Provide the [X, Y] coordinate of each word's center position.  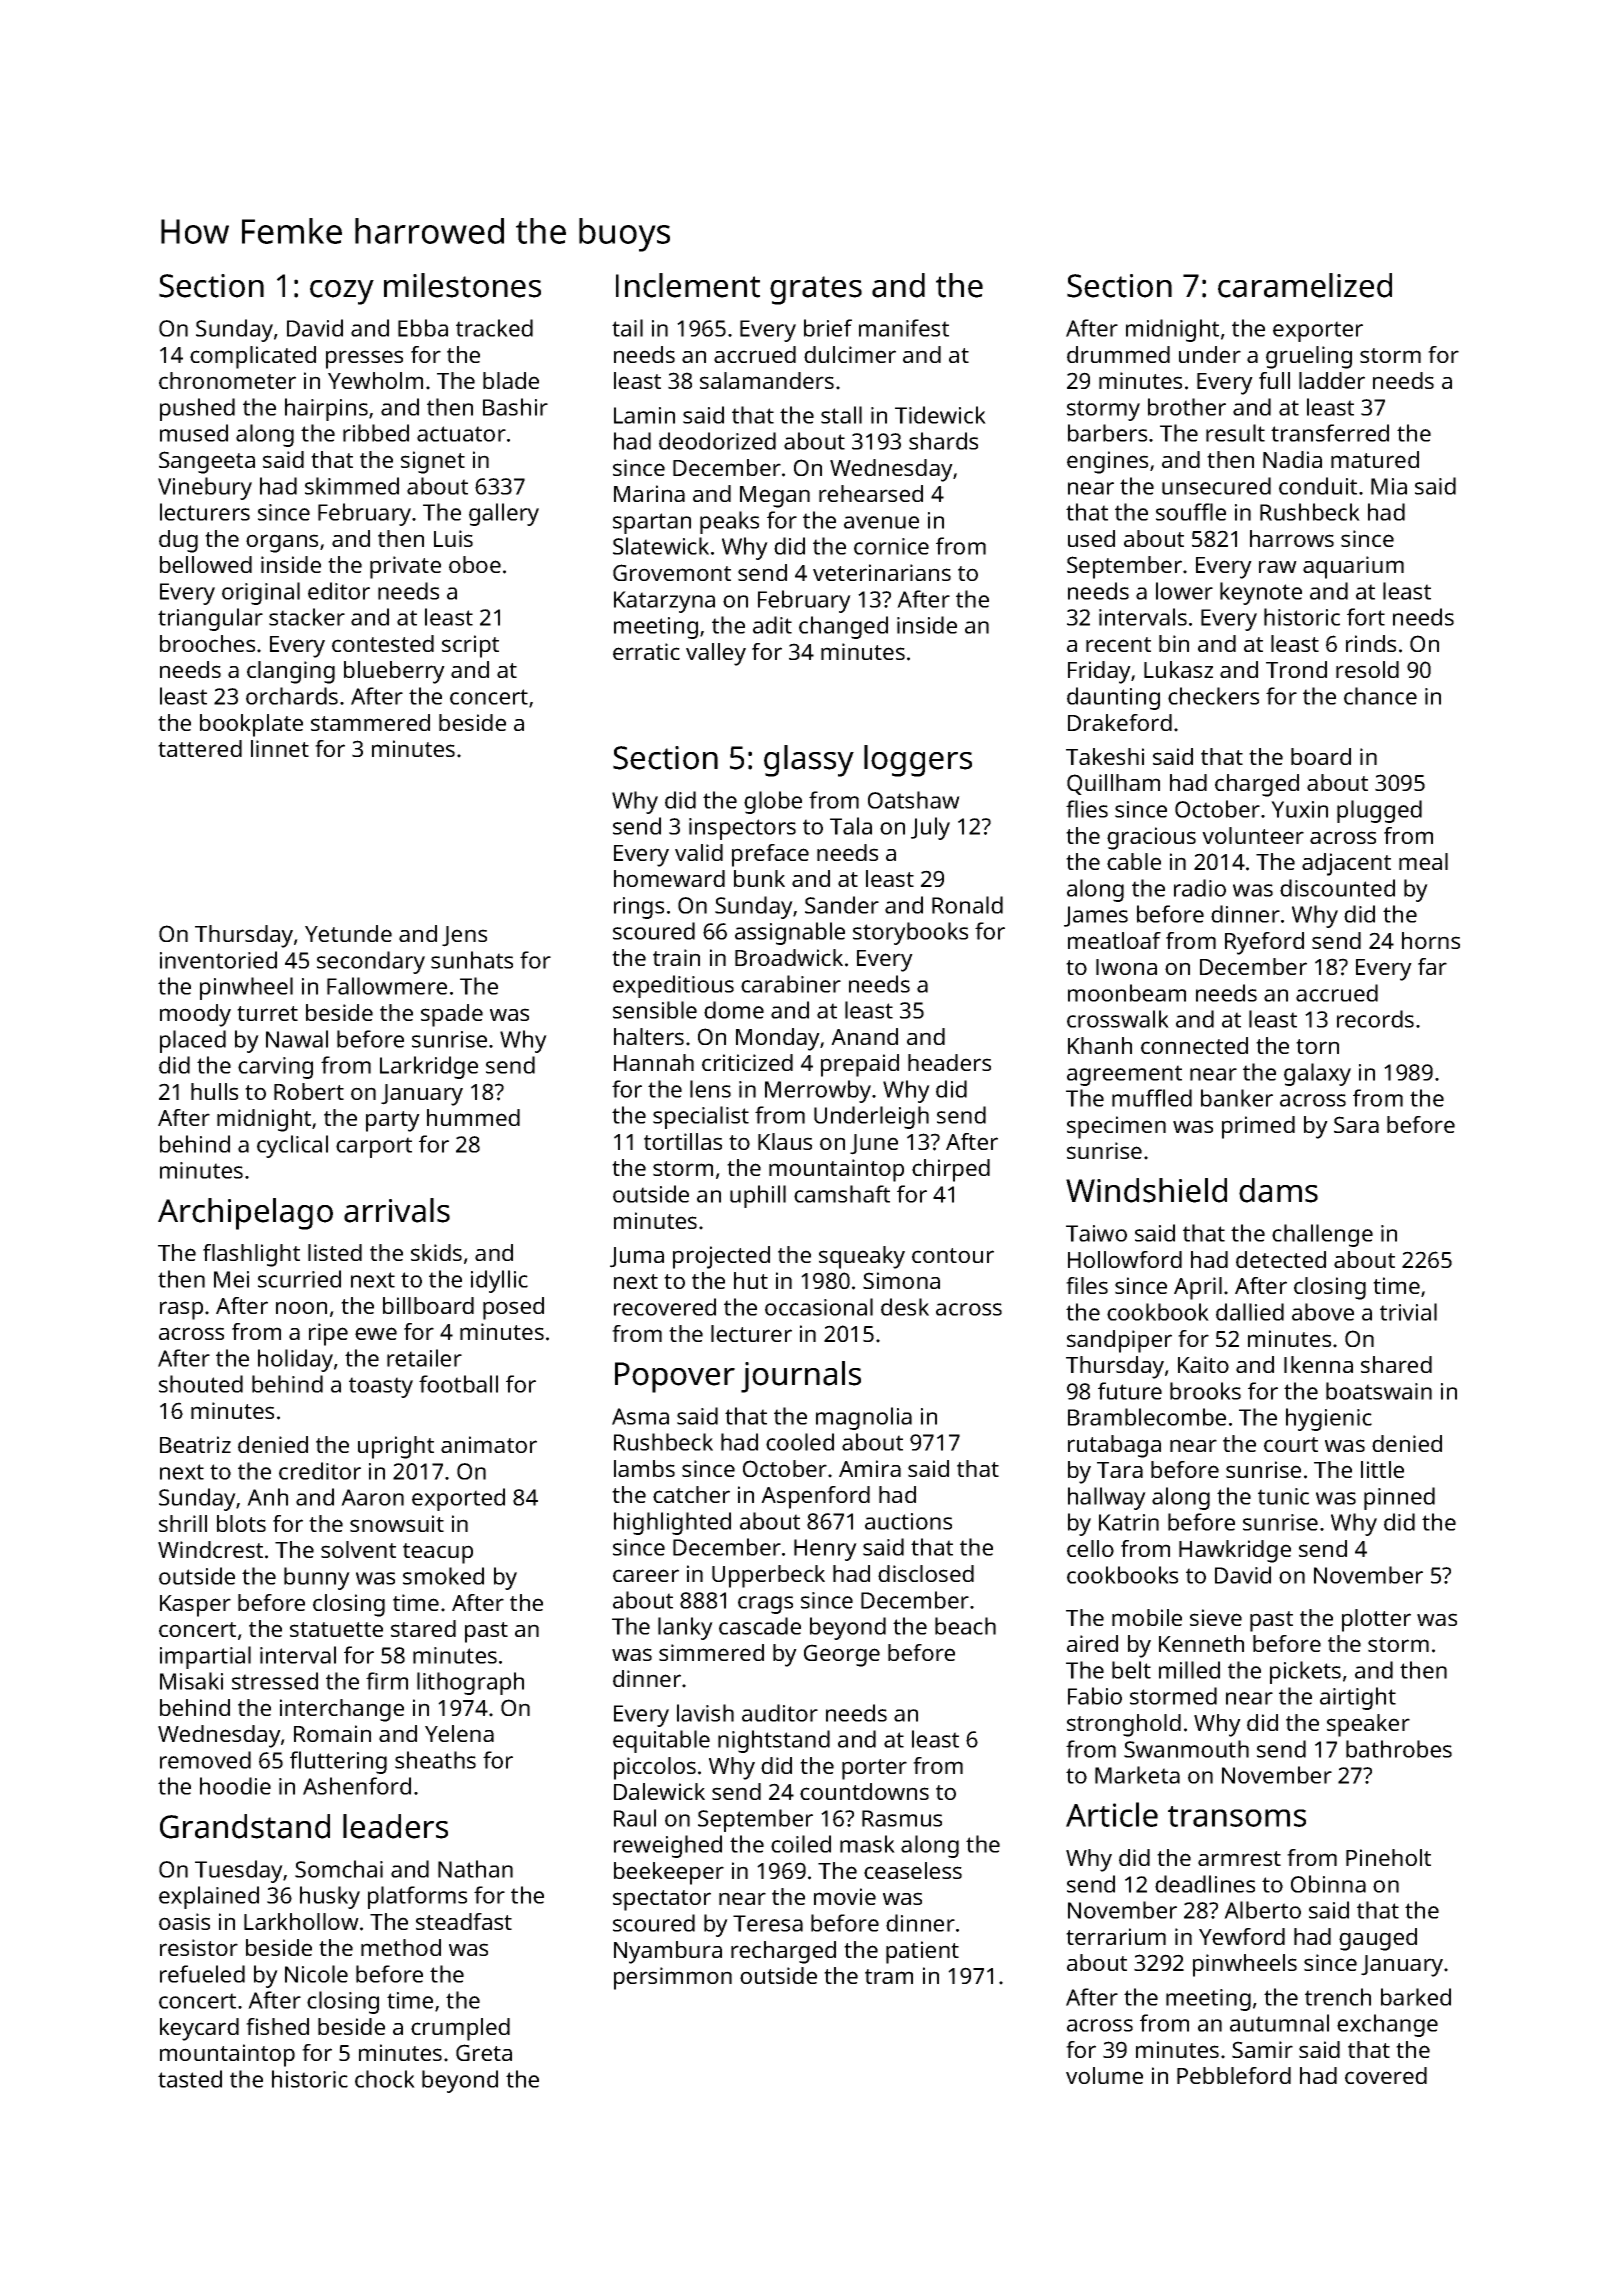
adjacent [1346, 864]
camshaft [842, 1194]
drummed [1118, 354]
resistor [199, 1947]
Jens [464, 936]
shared [1396, 1364]
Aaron [372, 1497]
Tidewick [940, 415]
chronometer [227, 380]
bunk [759, 878]
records [1375, 1019]
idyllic [499, 1281]
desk [905, 1307]
